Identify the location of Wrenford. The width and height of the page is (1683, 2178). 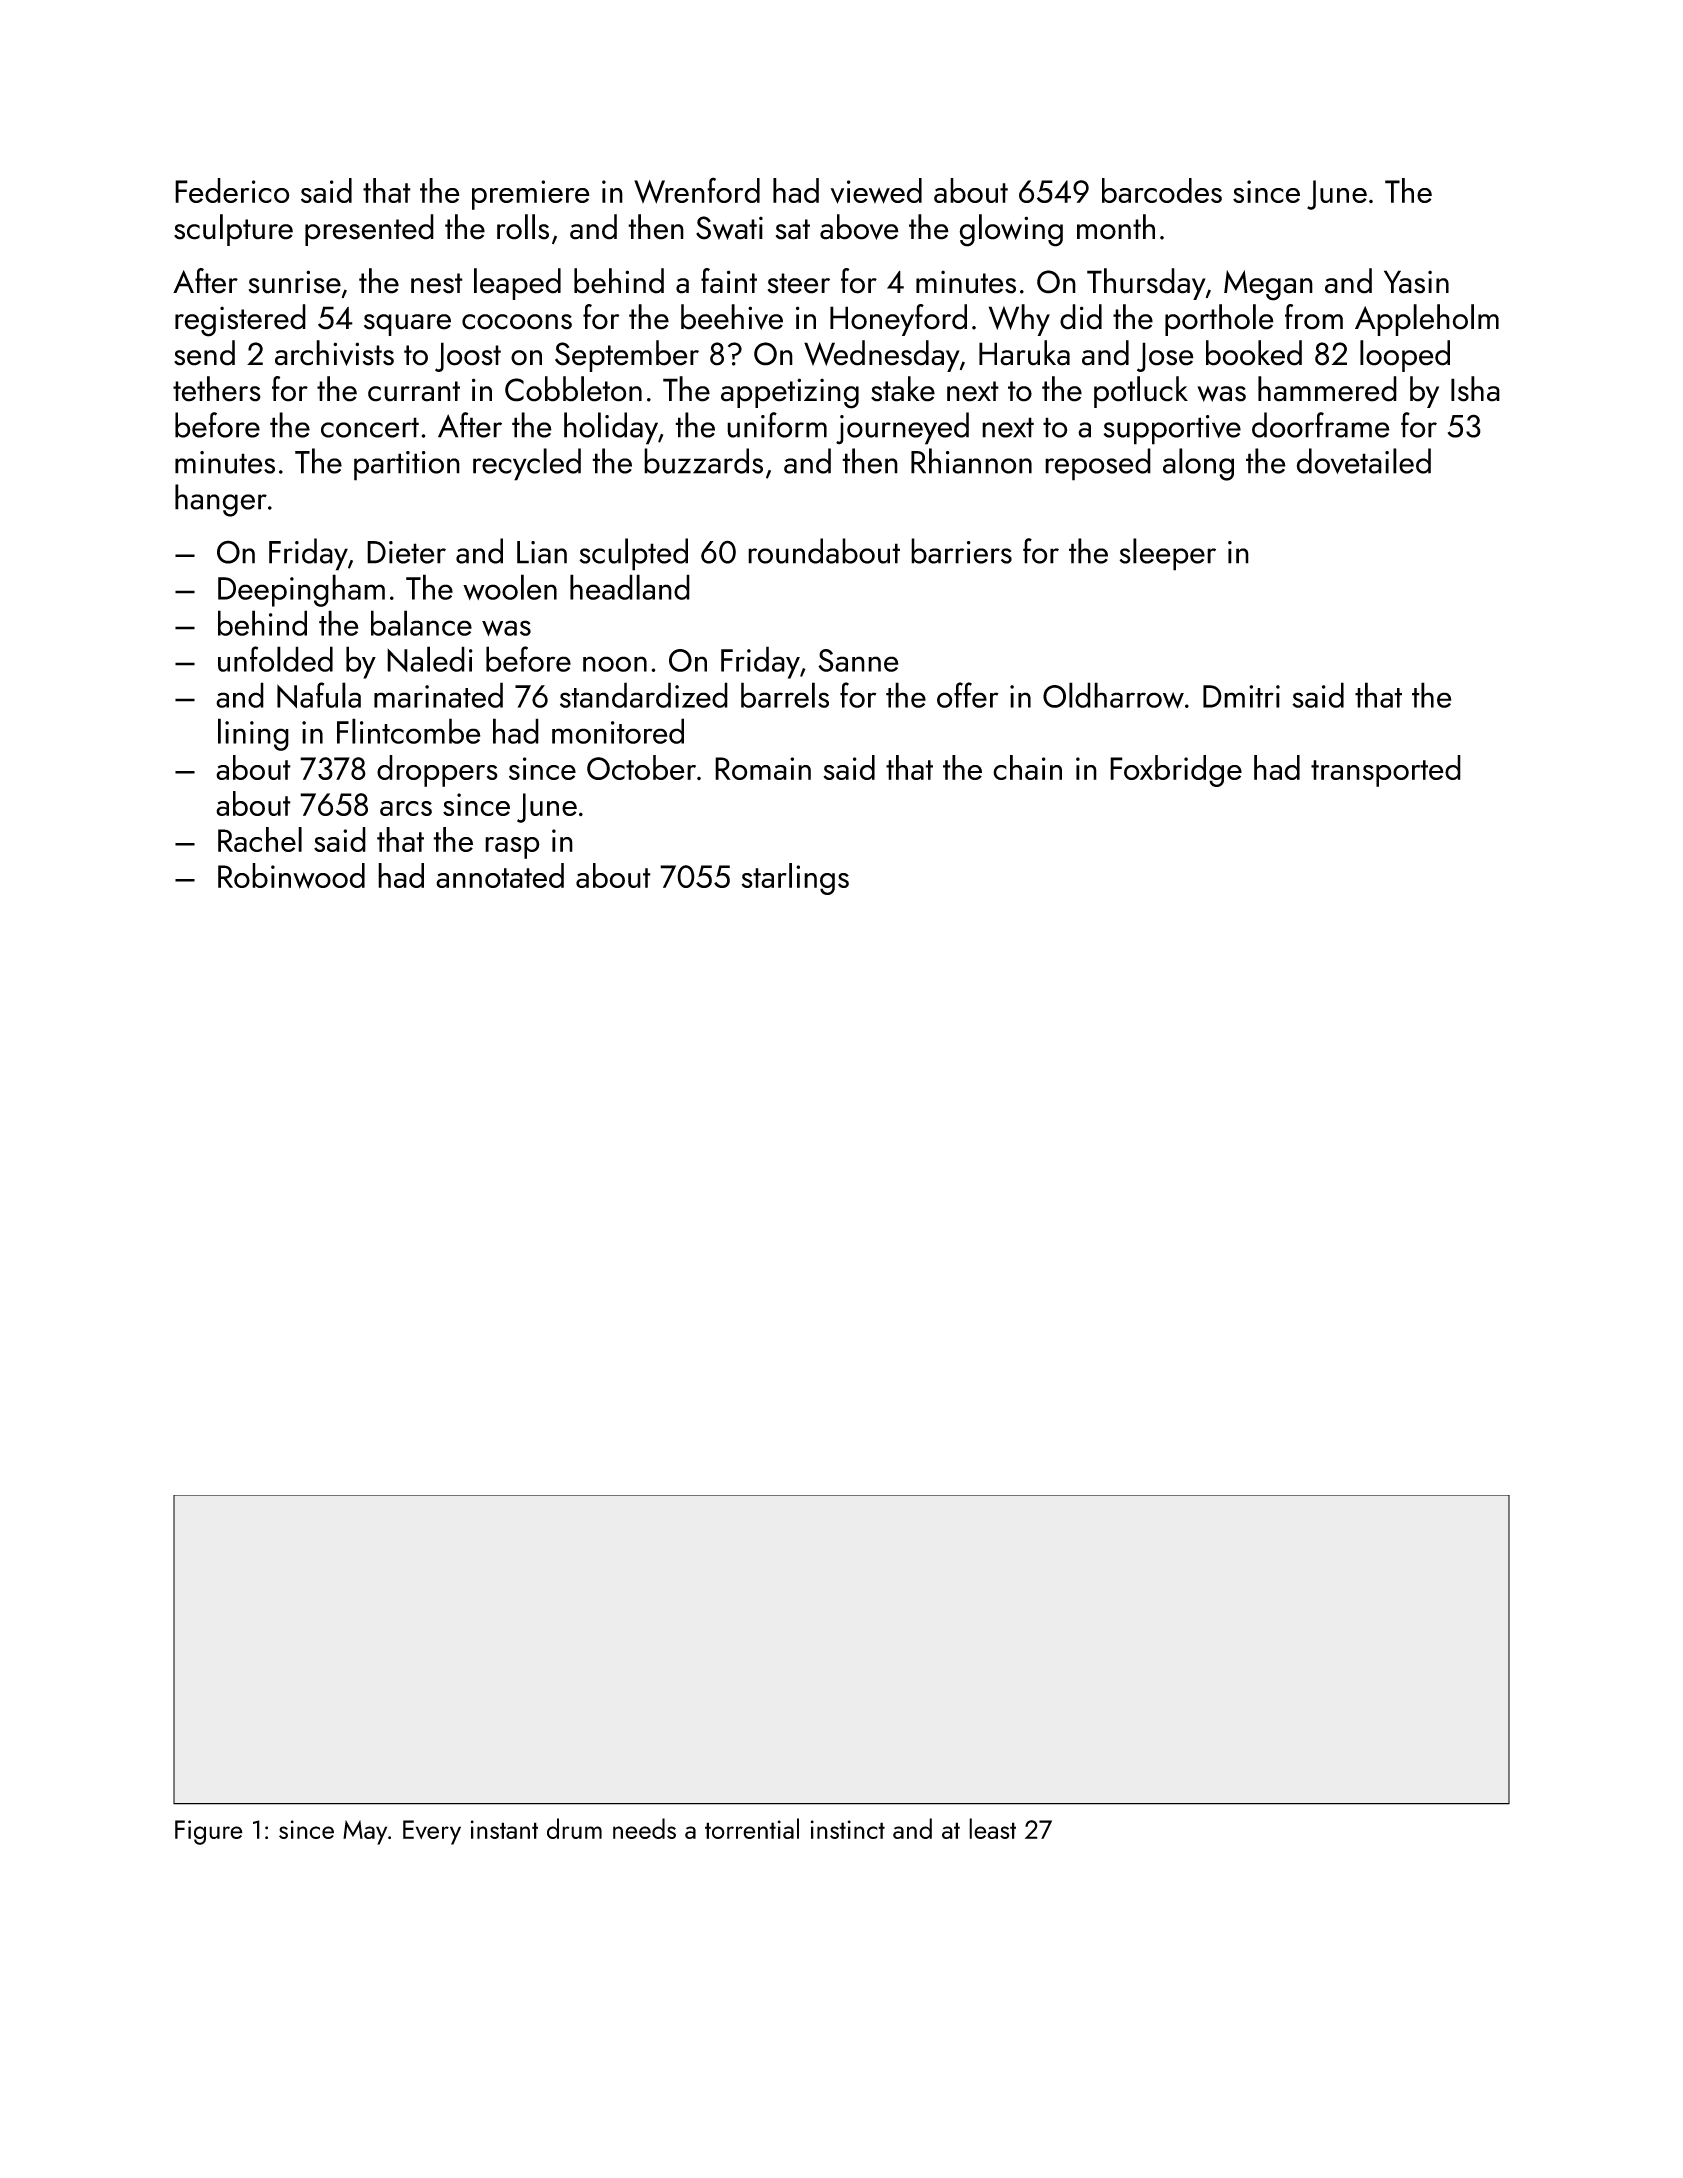
(697, 190).
